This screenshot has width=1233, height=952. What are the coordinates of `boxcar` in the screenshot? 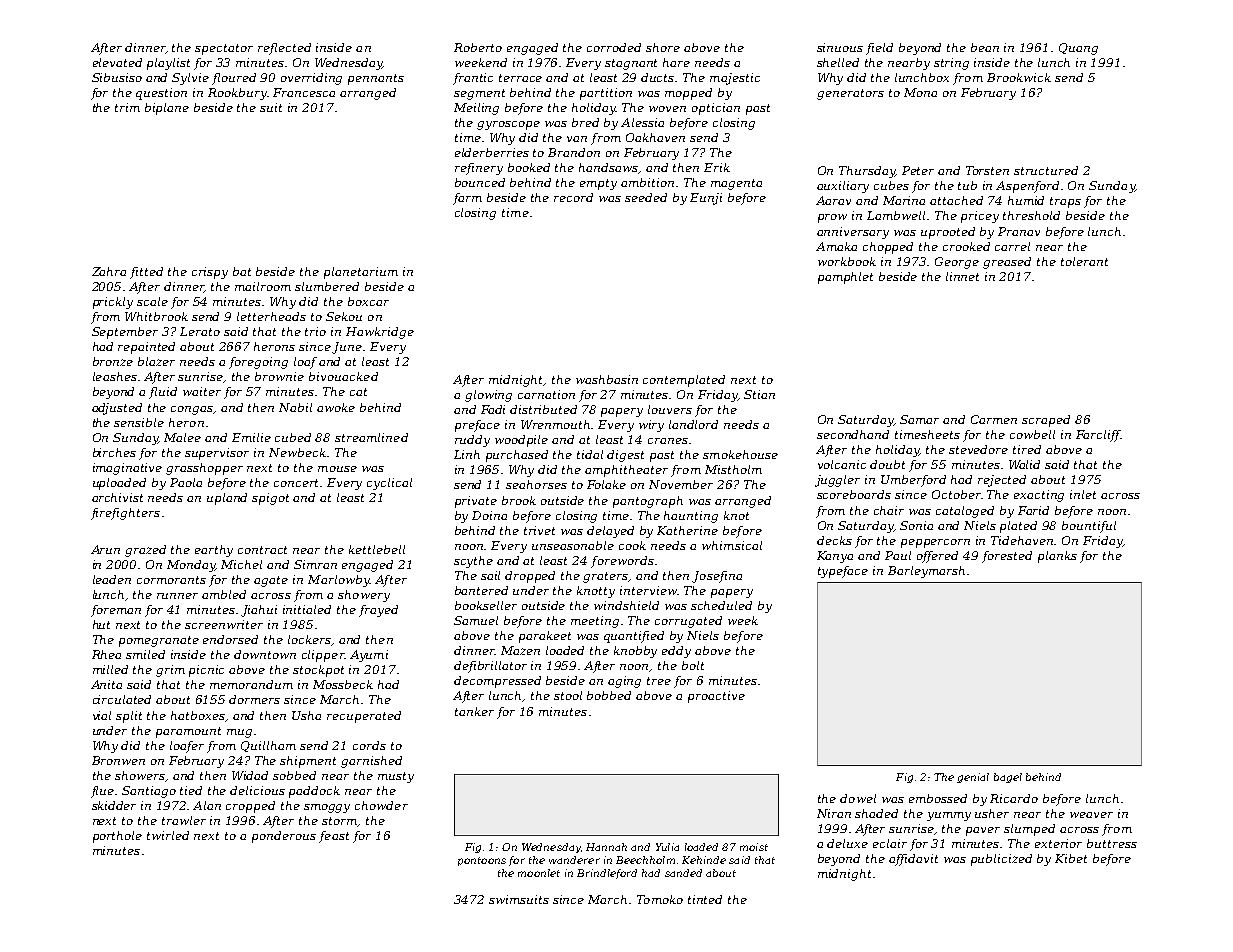 It's located at (368, 301).
